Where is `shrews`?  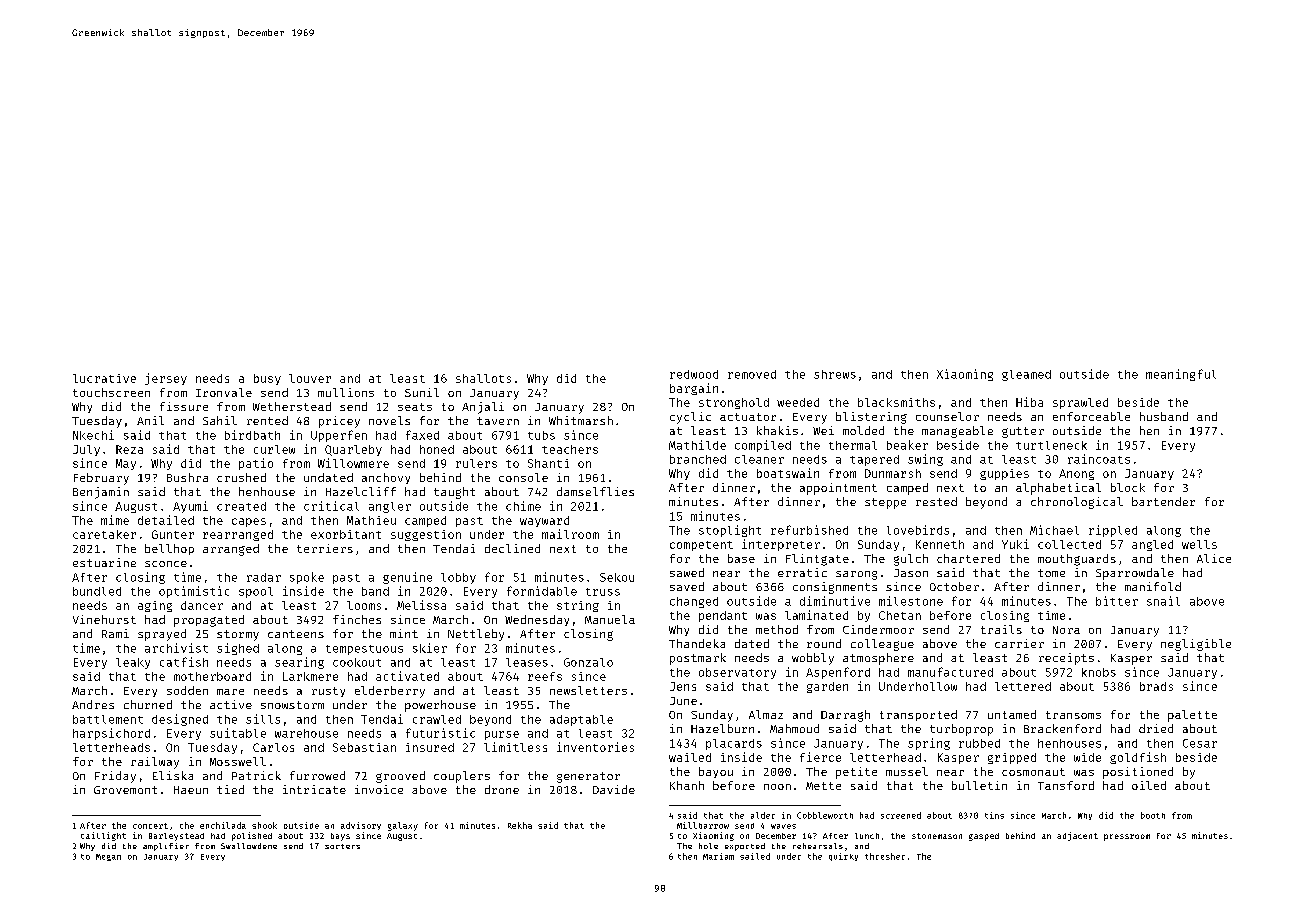
shrews is located at coordinates (835, 374).
